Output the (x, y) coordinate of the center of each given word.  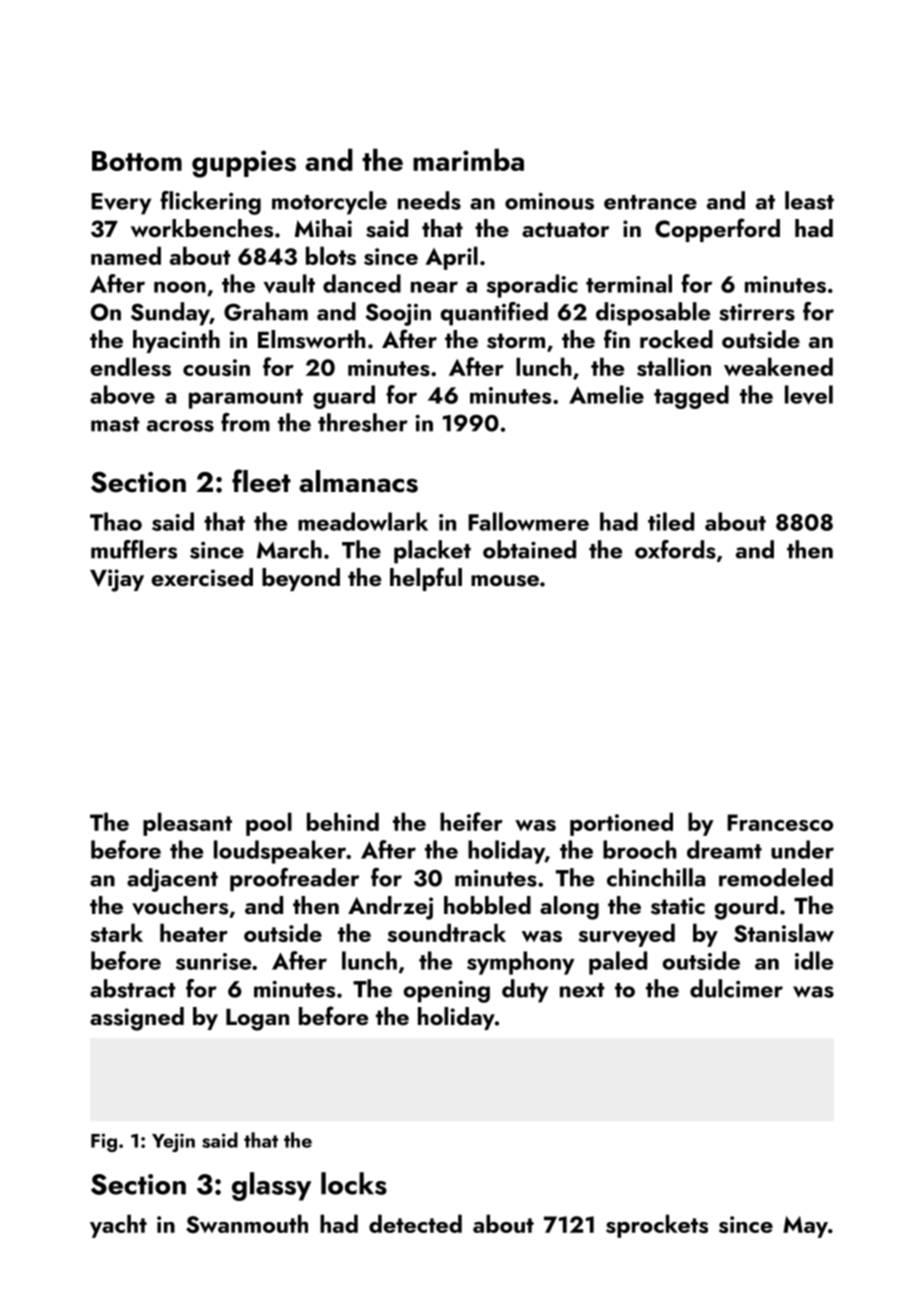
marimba (468, 159)
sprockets (657, 1226)
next (582, 990)
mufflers (134, 549)
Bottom (137, 161)
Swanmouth (247, 1223)
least (809, 200)
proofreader (294, 880)
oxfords (675, 549)
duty (525, 991)
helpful (426, 579)
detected (415, 1223)
